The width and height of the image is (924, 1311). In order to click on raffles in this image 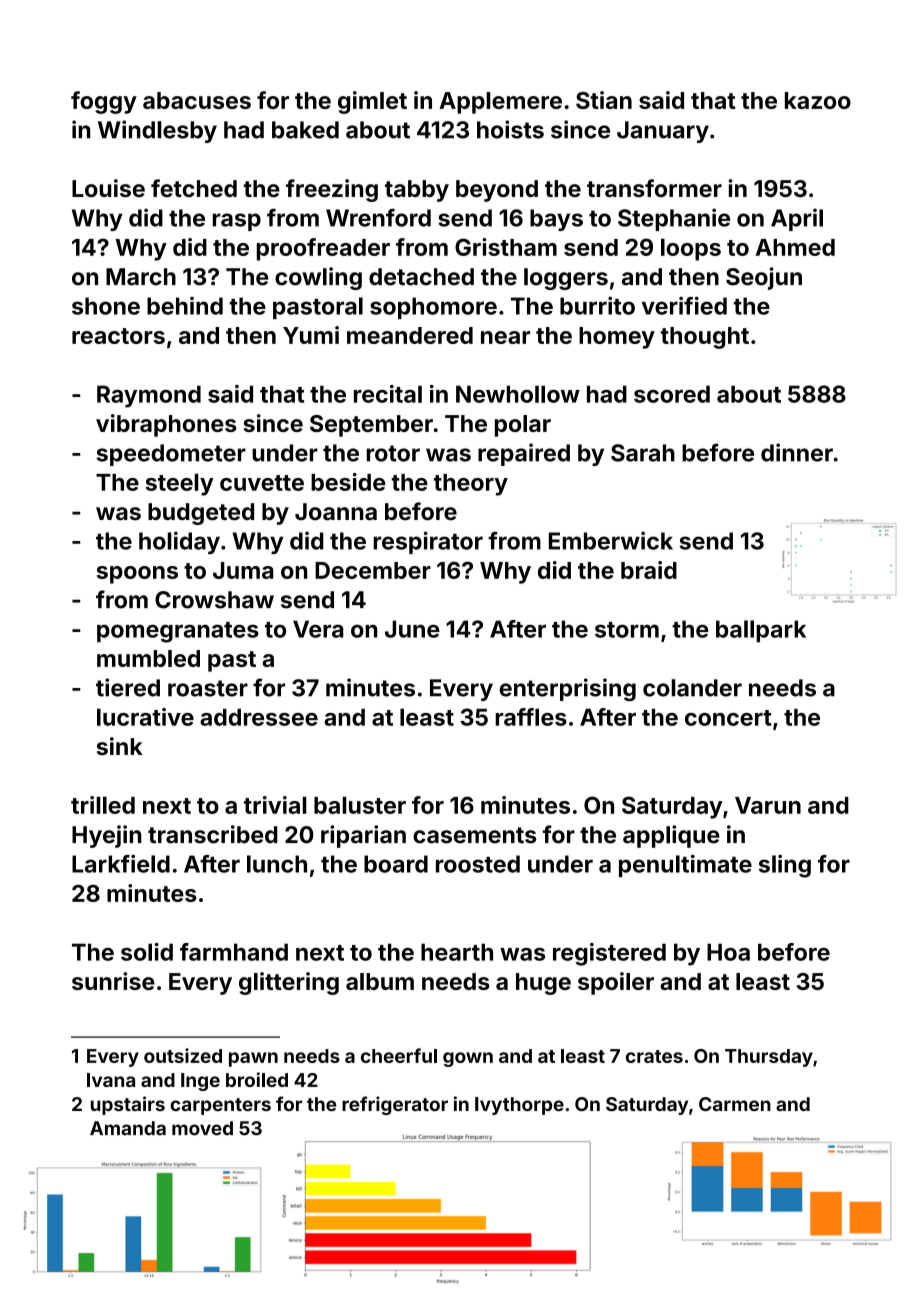, I will do `click(531, 717)`.
